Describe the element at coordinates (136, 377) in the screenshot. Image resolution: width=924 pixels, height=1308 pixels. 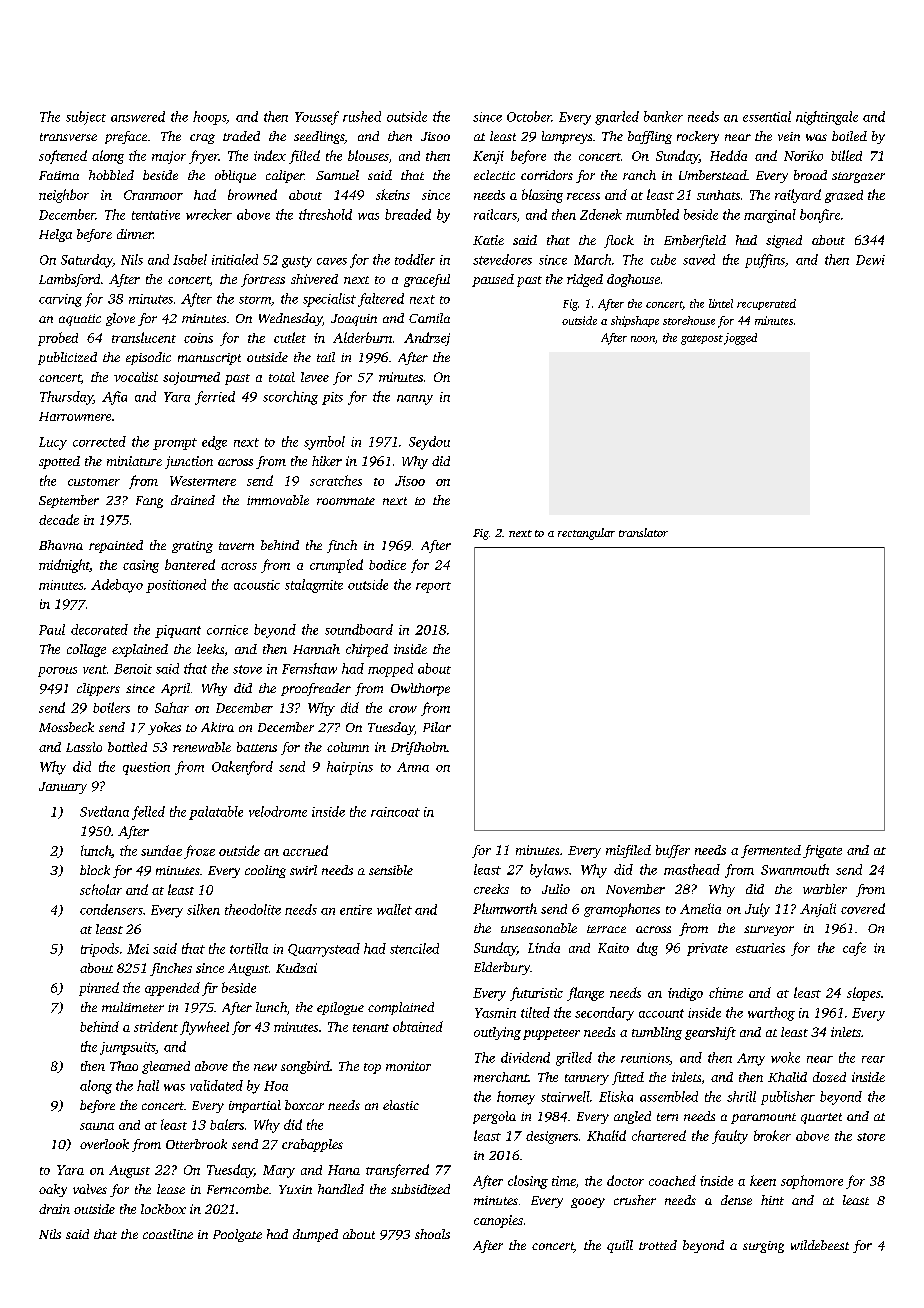
I see `vocalist` at that location.
